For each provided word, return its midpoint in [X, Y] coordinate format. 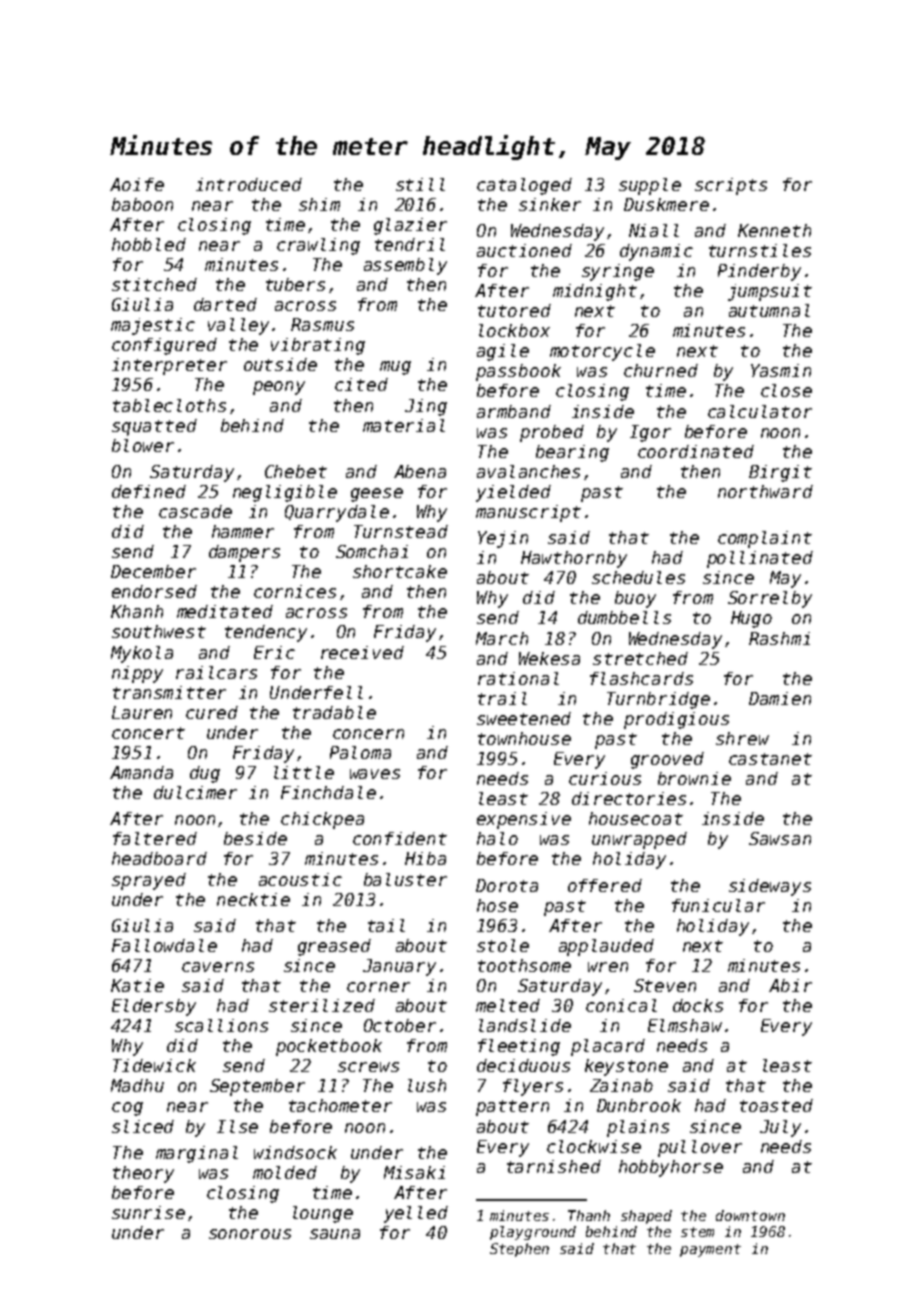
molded [285, 1172]
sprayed [149, 881]
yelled [416, 1214]
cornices [295, 591]
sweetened [524, 718]
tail [386, 925]
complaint [765, 539]
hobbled [149, 244]
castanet [770, 759]
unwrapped [639, 840]
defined [149, 491]
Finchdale [328, 792]
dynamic [656, 252]
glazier [410, 226]
